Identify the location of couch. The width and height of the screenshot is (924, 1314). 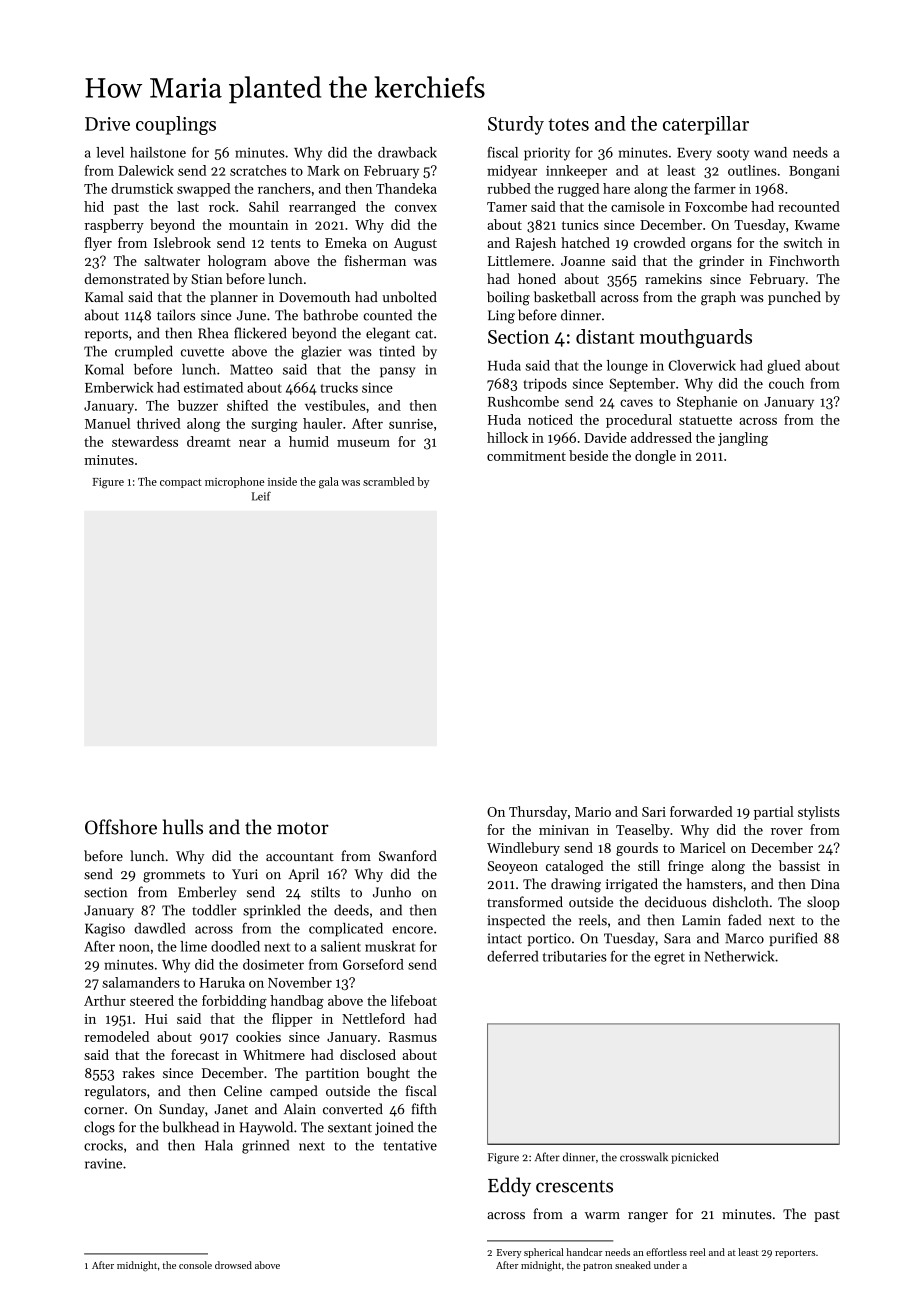
(786, 383).
